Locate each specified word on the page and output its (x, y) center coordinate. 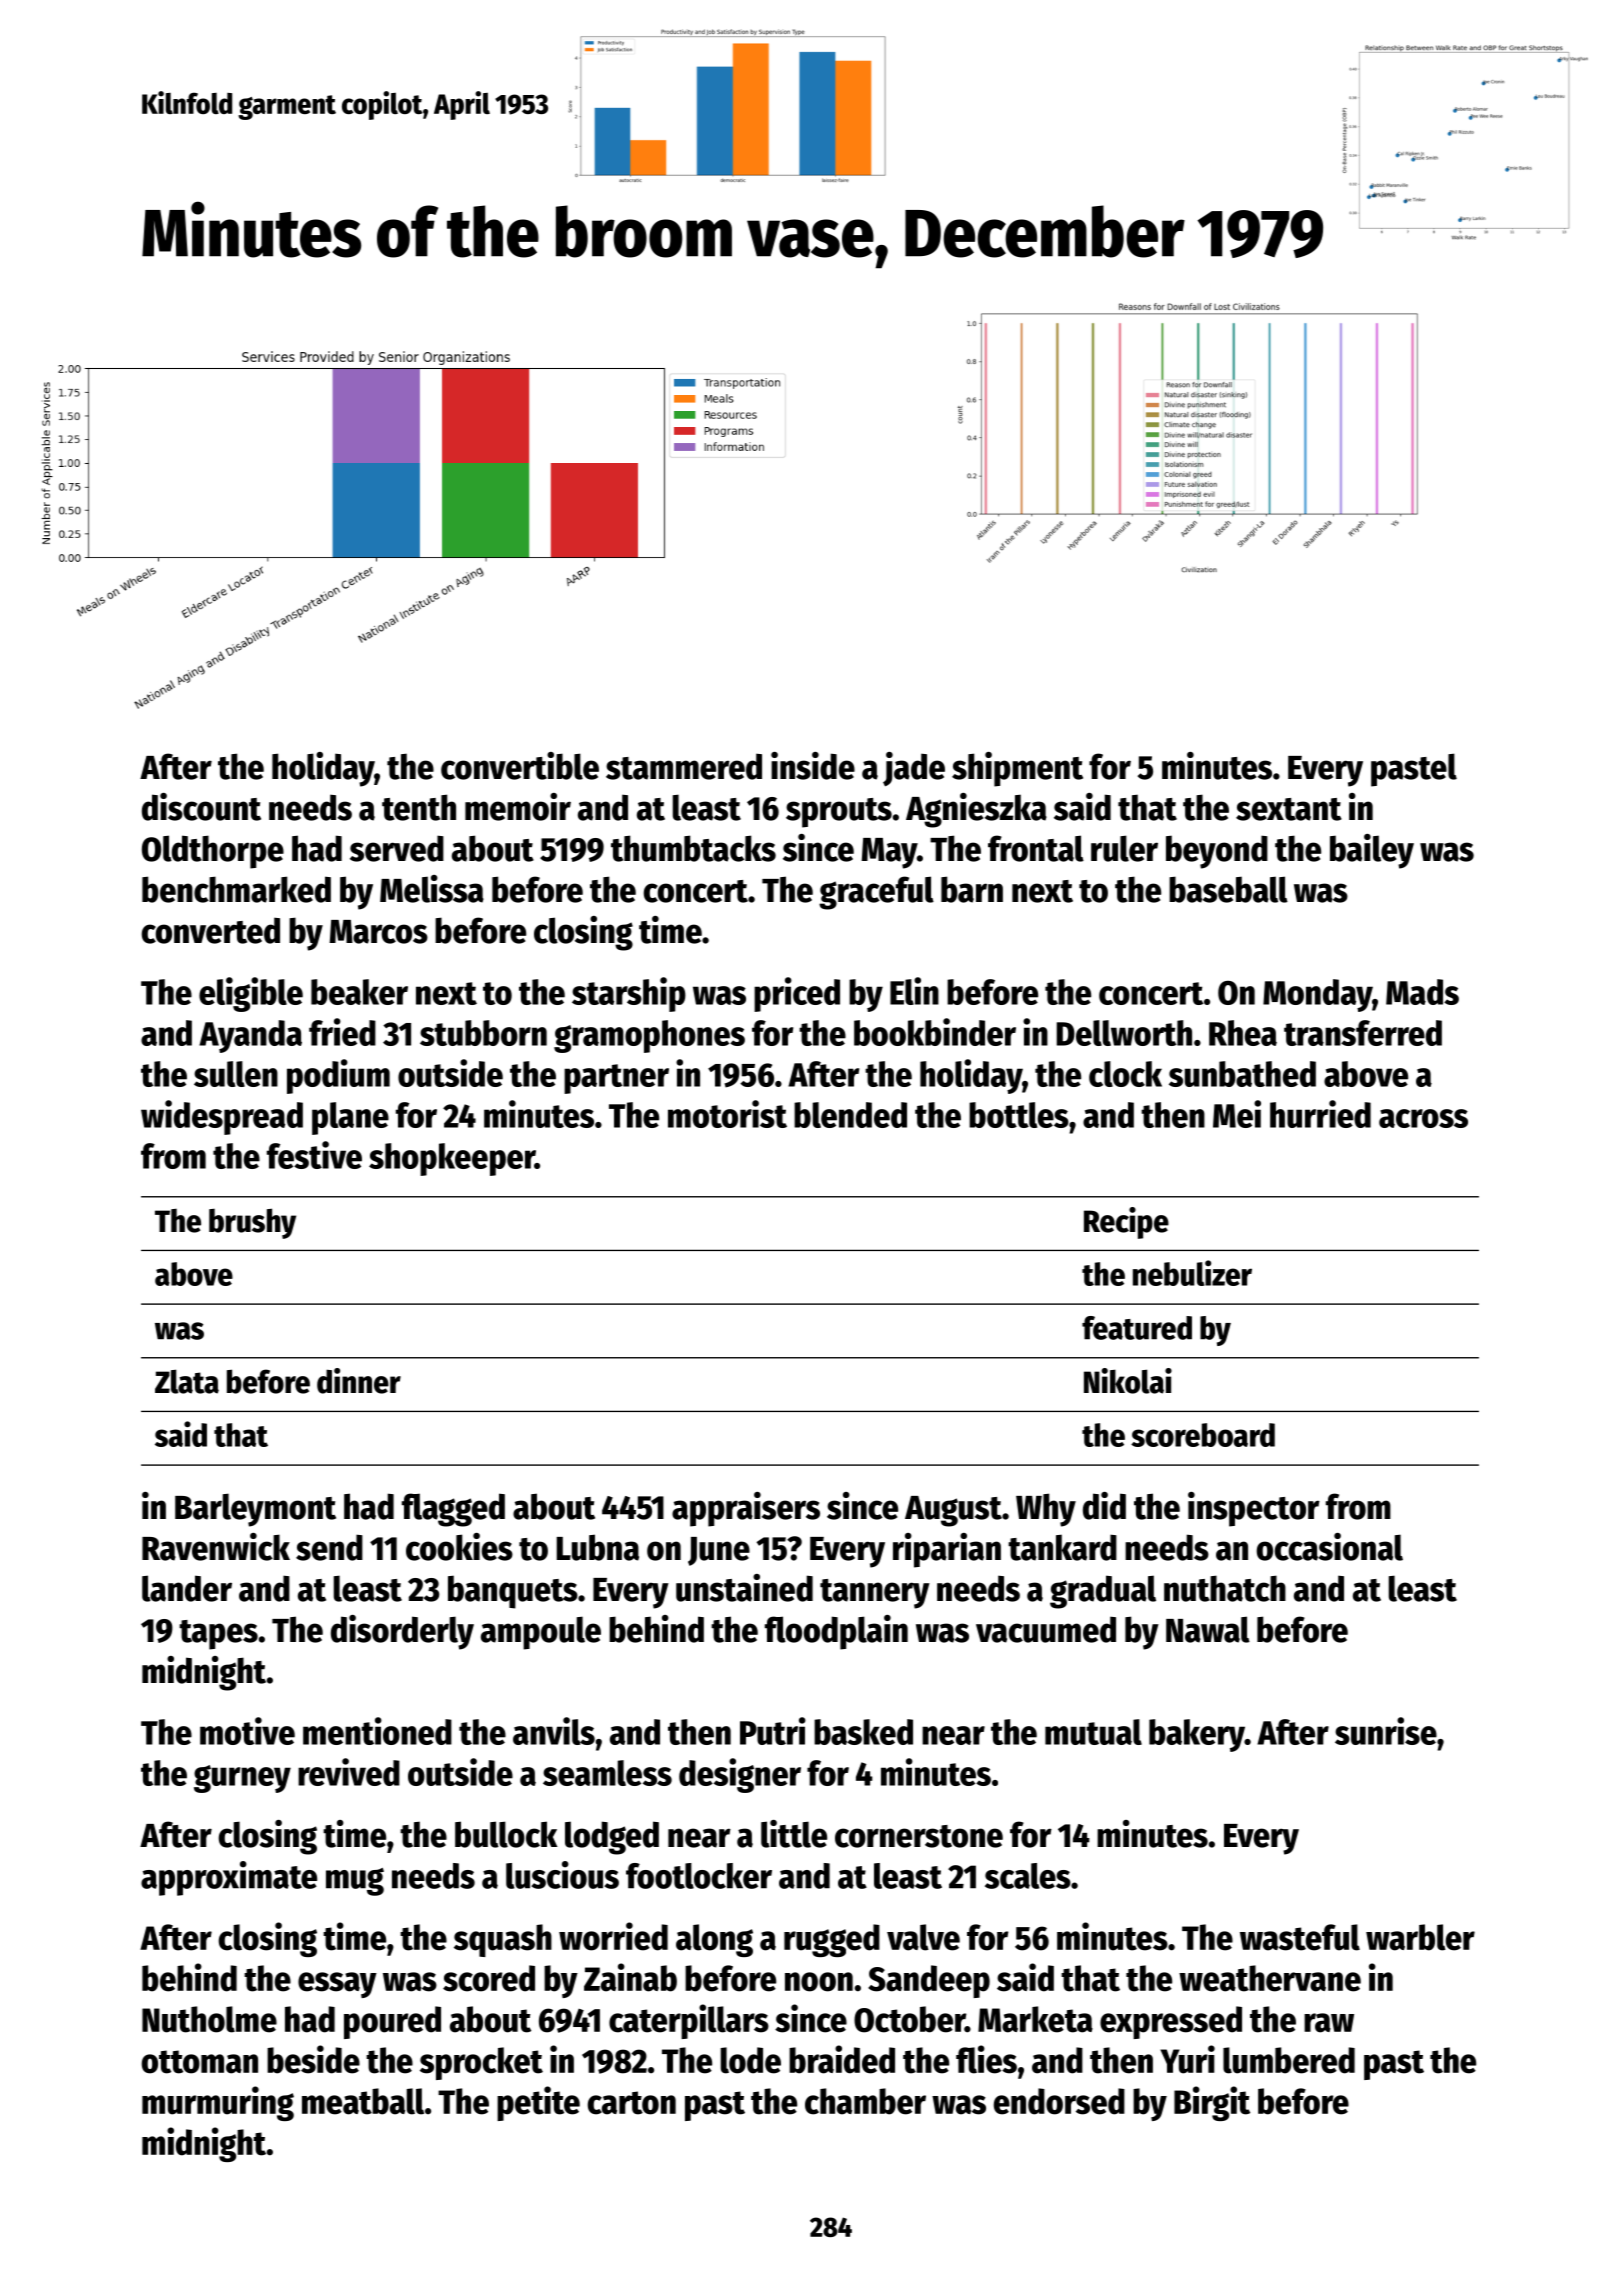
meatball (363, 2101)
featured (1137, 1328)
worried (613, 1936)
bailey (1372, 851)
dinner (359, 1381)
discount (201, 807)
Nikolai (1128, 1381)
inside (813, 766)
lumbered (1289, 2060)
